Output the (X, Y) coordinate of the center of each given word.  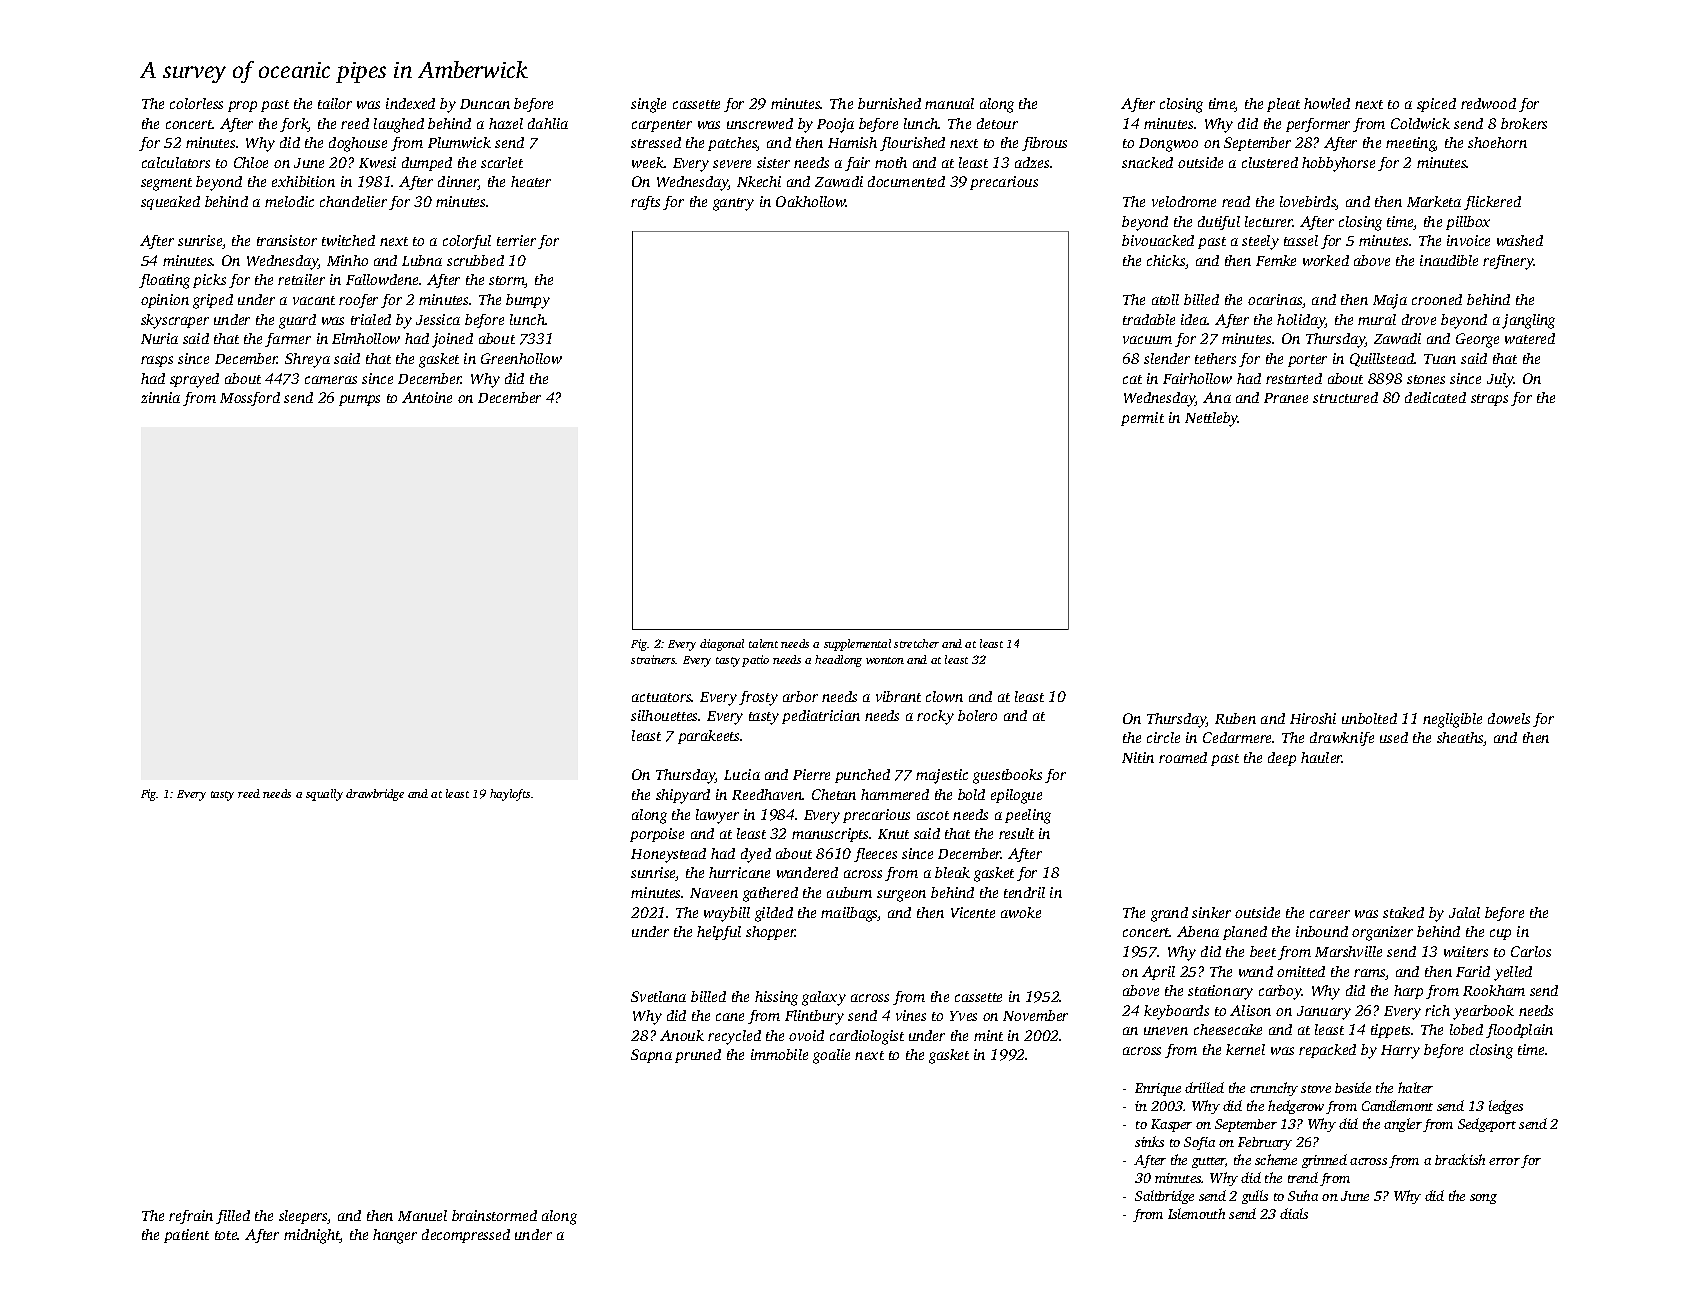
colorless (196, 103)
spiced (1436, 105)
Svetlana (658, 996)
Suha (1303, 1195)
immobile (779, 1054)
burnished (889, 103)
